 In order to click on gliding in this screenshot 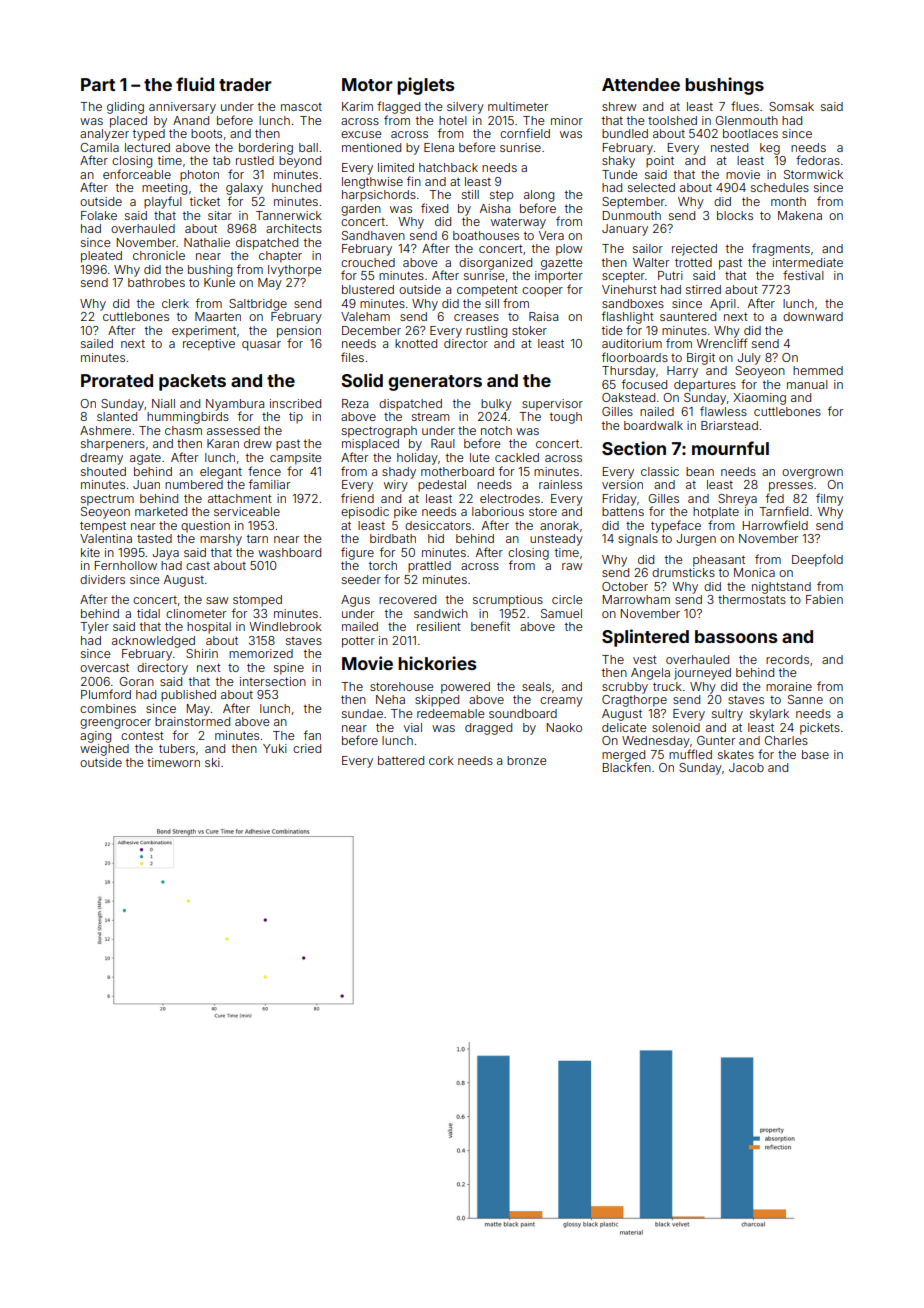, I will do `click(125, 108)`.
